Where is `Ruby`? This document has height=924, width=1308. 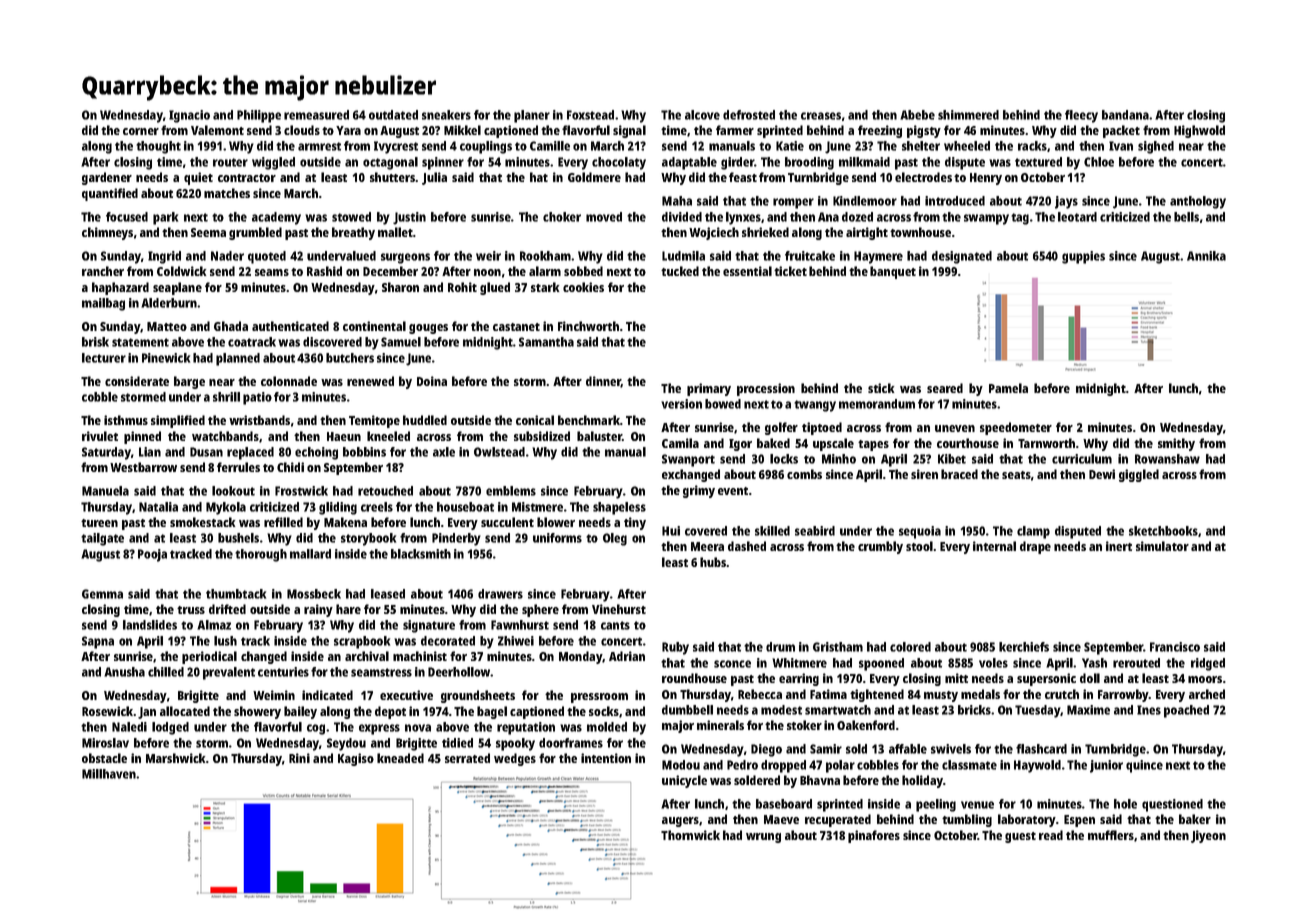
Ruby is located at coordinates (675, 648).
